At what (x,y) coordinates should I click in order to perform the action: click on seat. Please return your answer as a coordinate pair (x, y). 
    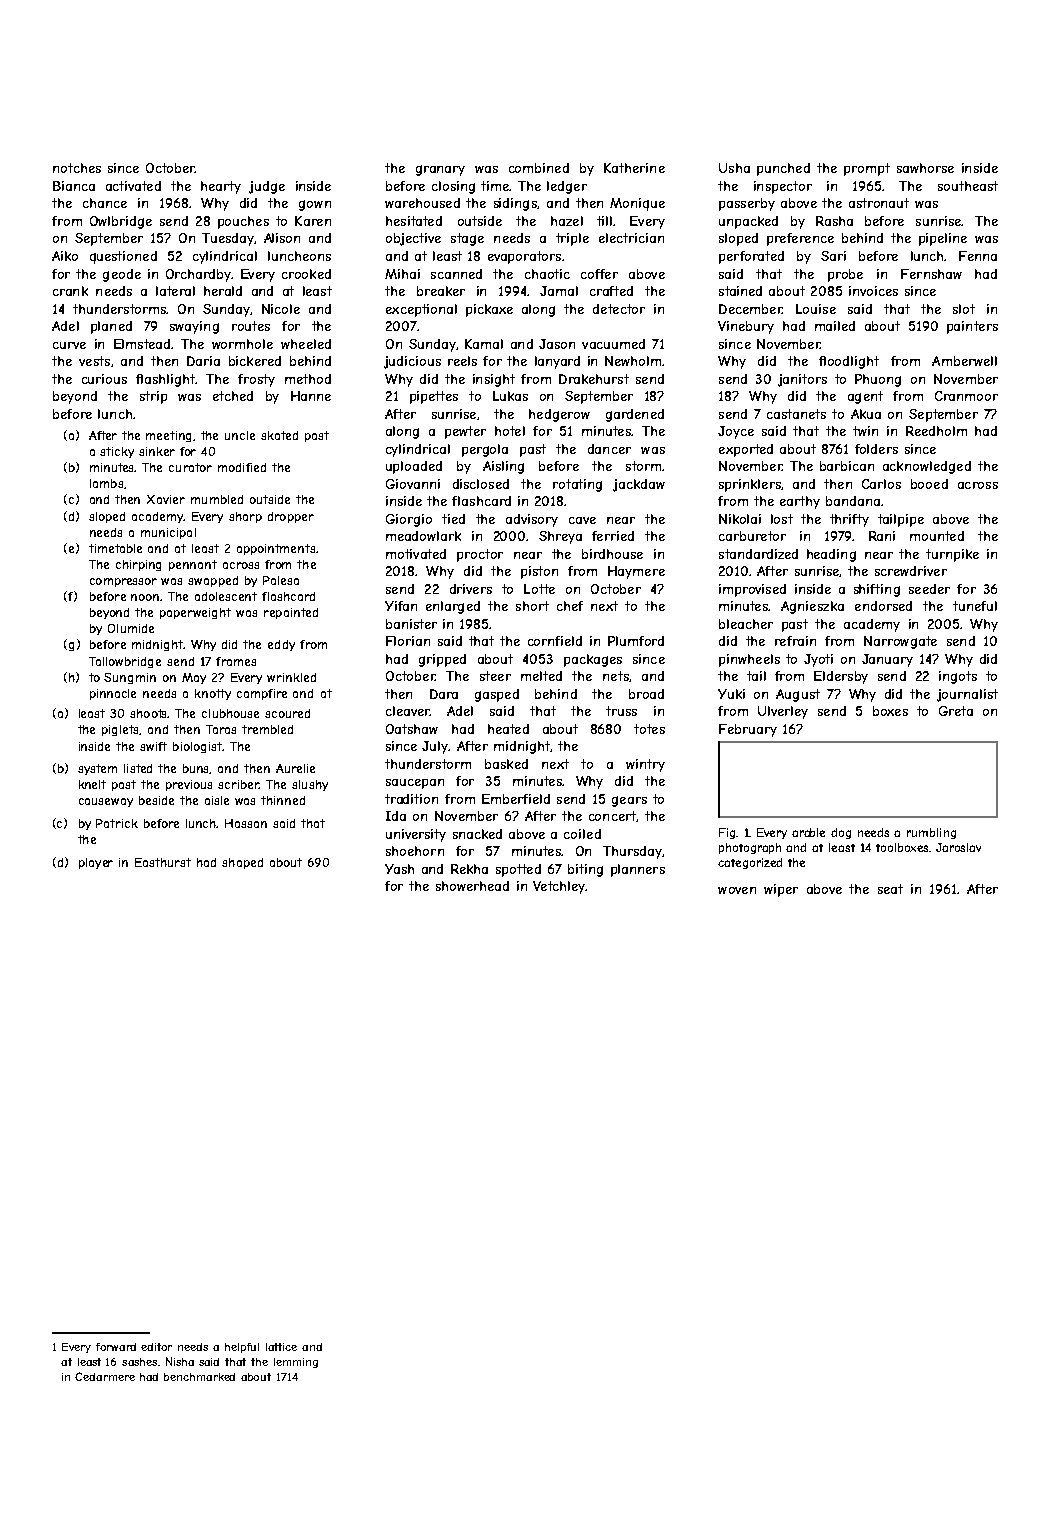
    Looking at the image, I should click on (890, 889).
